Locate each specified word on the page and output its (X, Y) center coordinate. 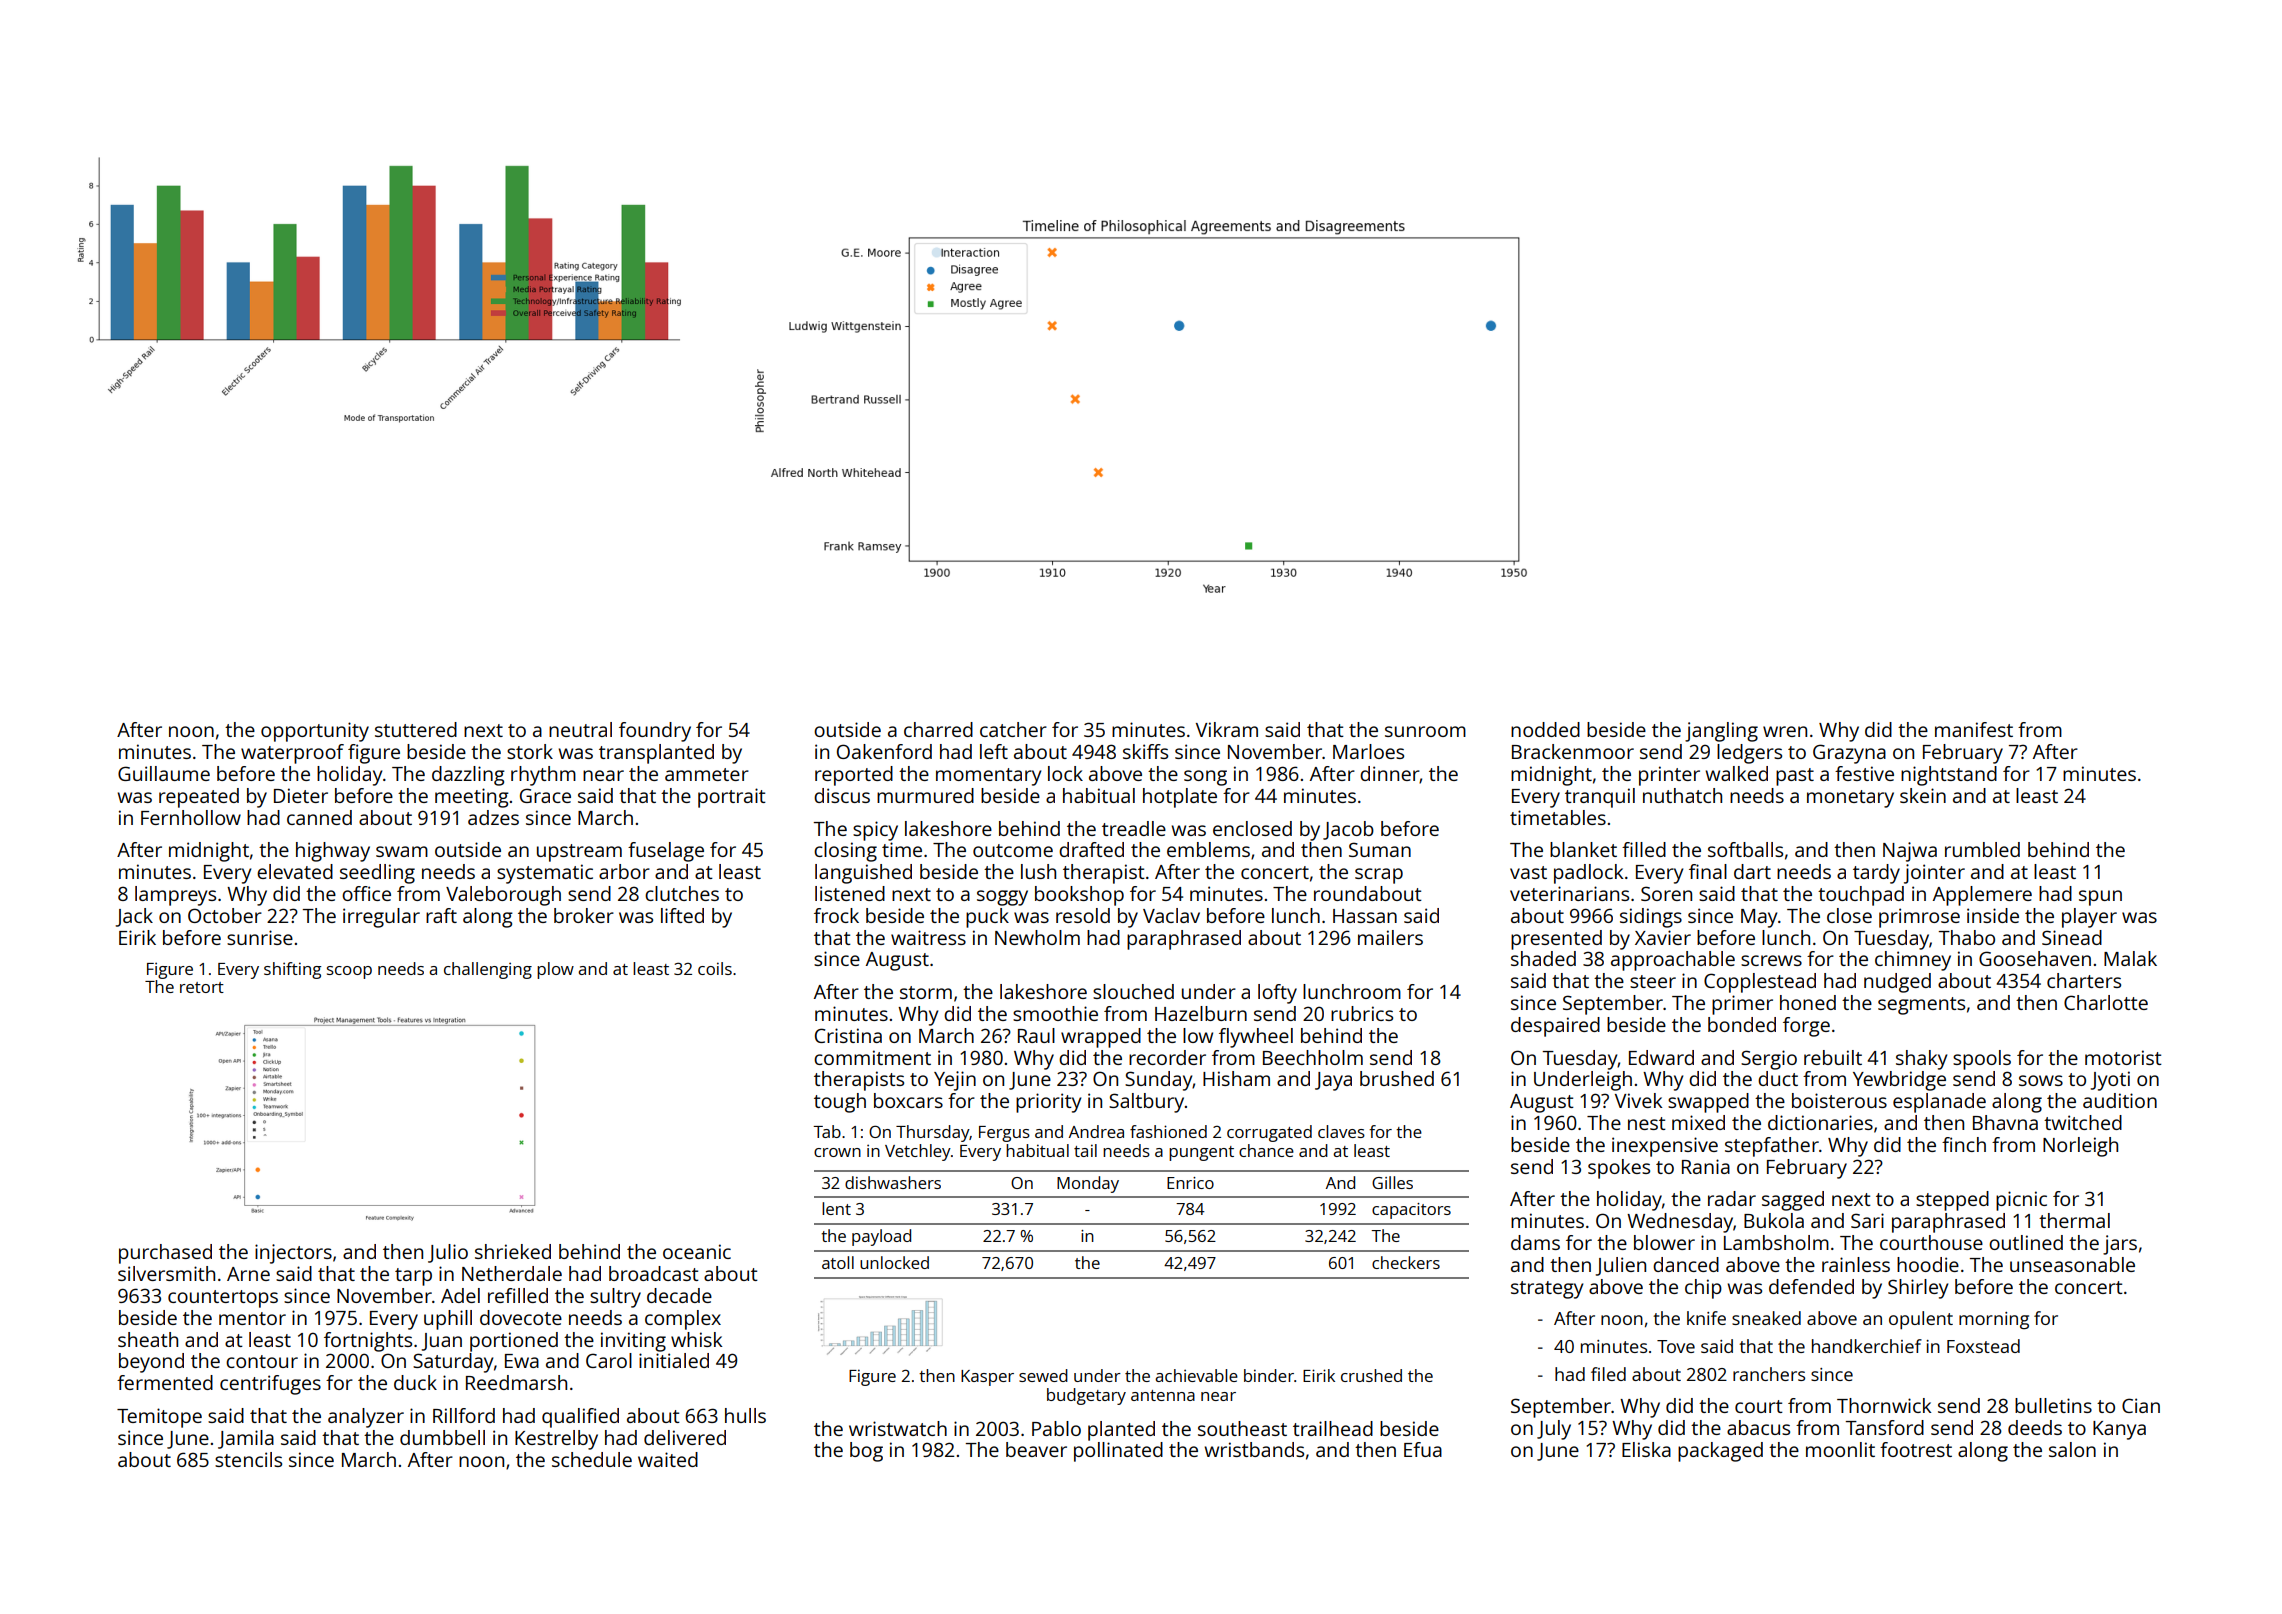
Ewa (522, 1361)
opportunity (315, 732)
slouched (1133, 991)
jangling (1721, 732)
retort (202, 987)
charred (938, 729)
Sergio (1769, 1060)
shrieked (513, 1251)
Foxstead (1983, 1346)
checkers (1406, 1262)
